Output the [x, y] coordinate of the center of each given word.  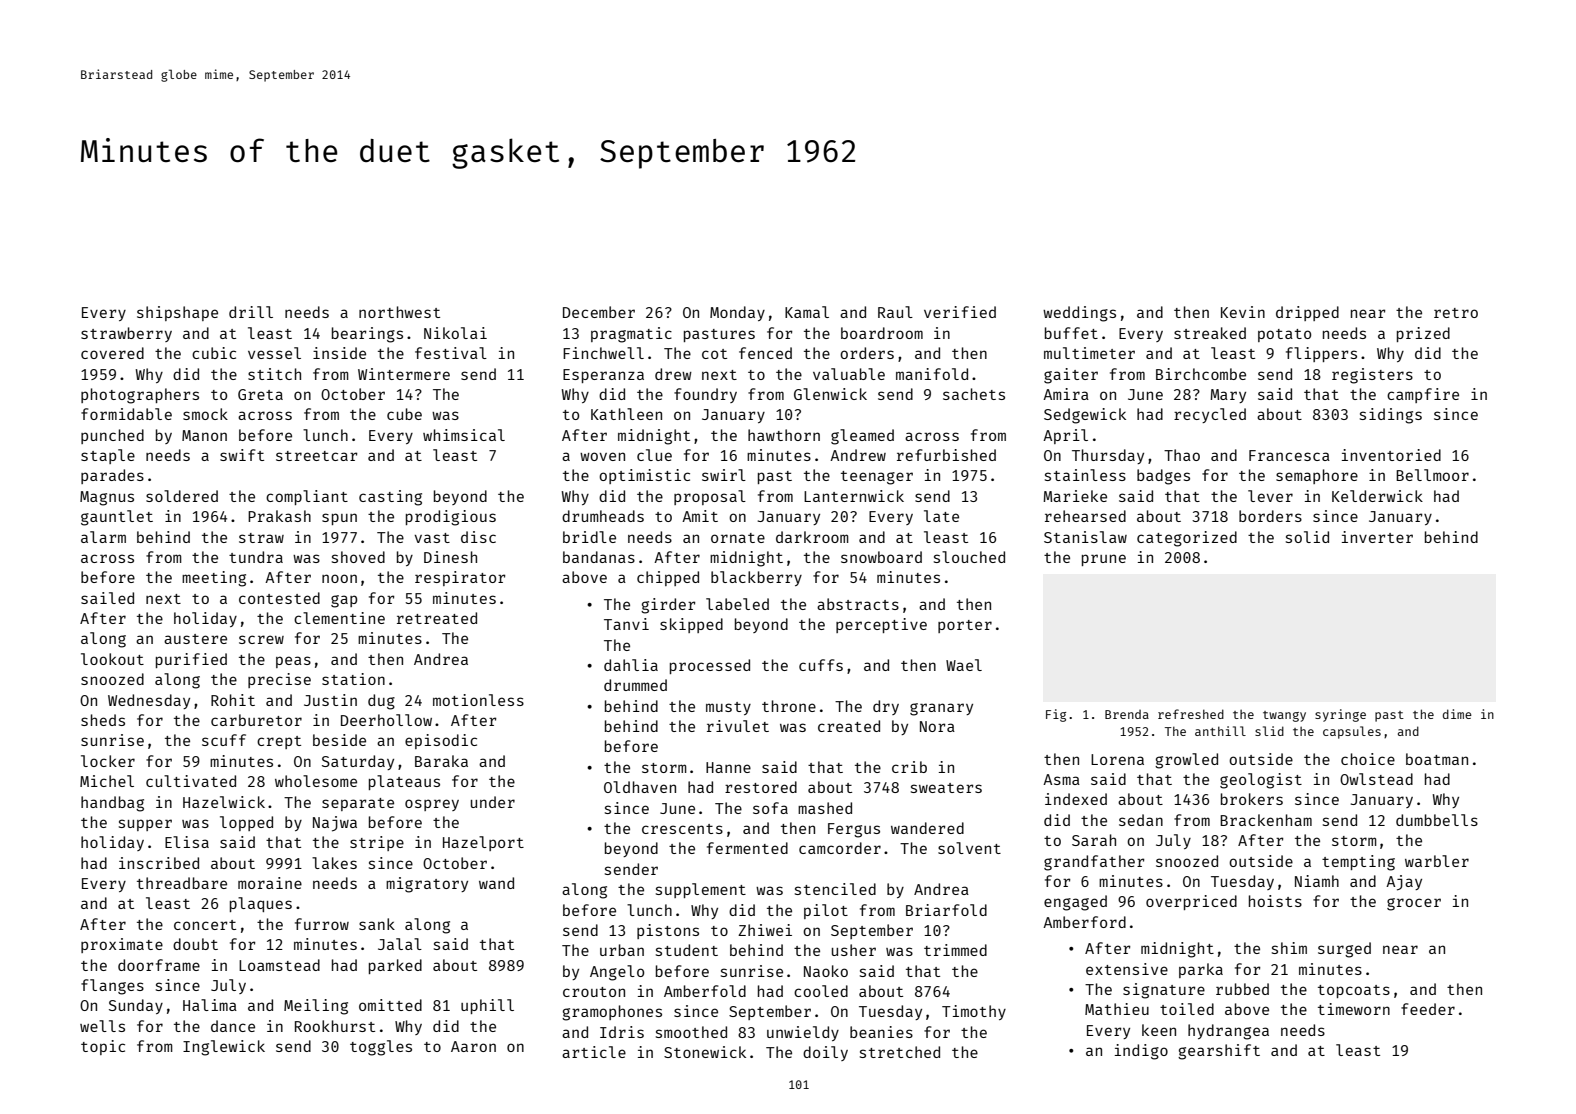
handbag [112, 804]
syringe [1340, 715]
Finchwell [603, 353]
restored [761, 787]
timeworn [1354, 1009]
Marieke [1075, 496]
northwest [399, 312]
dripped [1307, 313]
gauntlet [117, 518]
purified [191, 660]
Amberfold [705, 991]
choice [1368, 759]
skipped [691, 625]
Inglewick [224, 1048]
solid [1307, 537]
